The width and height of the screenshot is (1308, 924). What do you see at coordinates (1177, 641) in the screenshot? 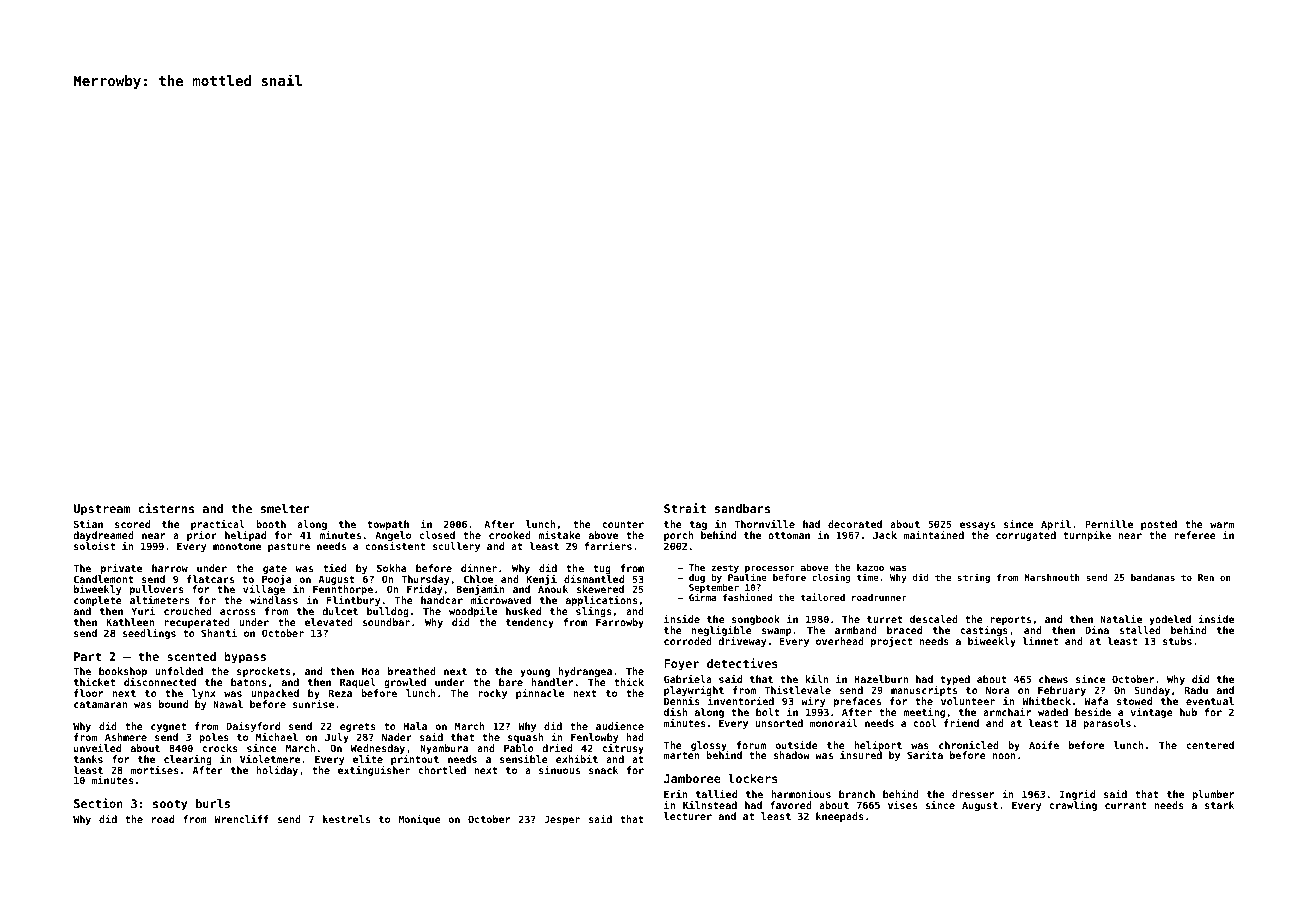
I see `stubs` at bounding box center [1177, 641].
